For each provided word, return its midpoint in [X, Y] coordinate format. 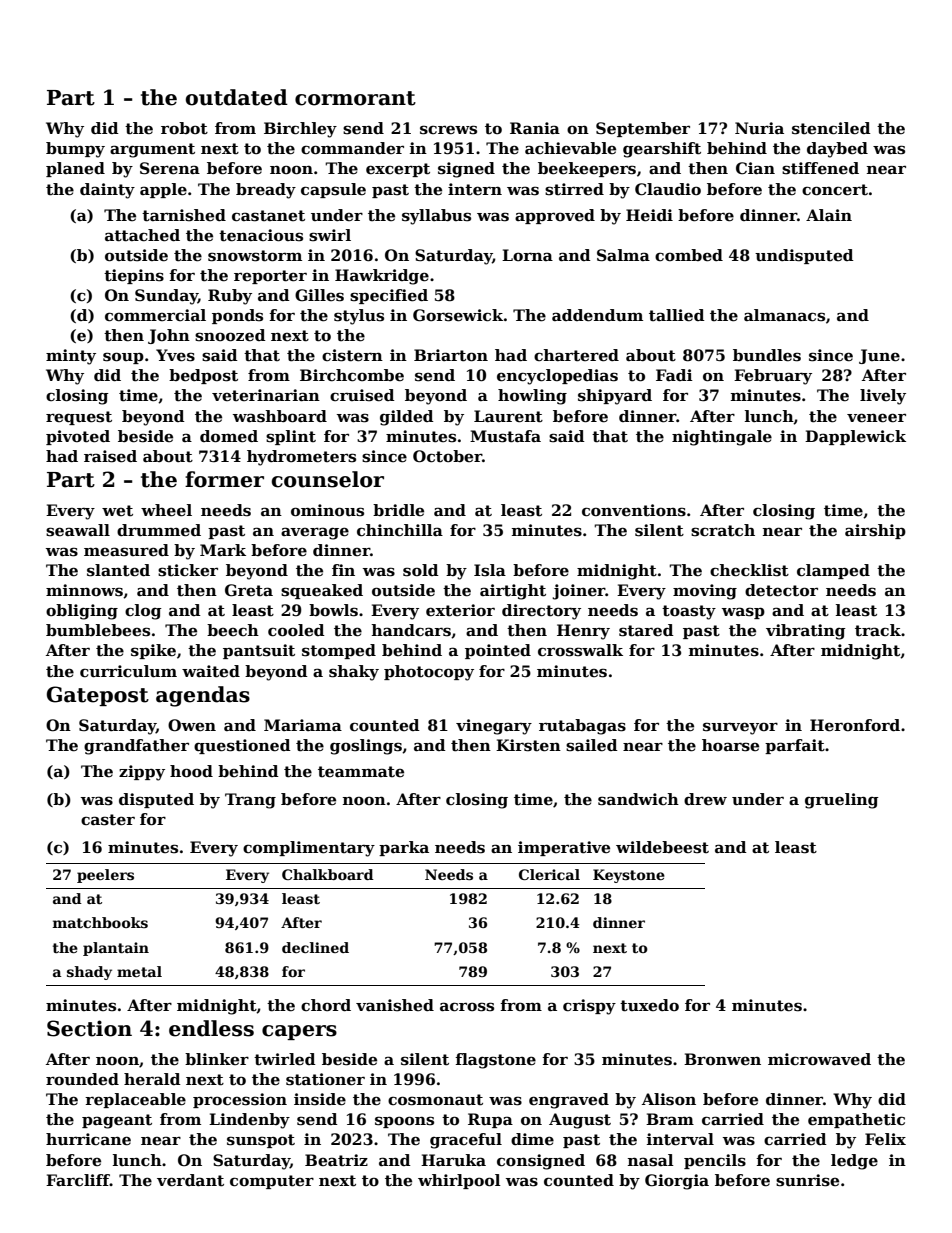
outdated [237, 97]
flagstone [495, 1061]
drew [705, 799]
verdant [190, 1180]
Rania [535, 128]
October [447, 456]
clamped [833, 571]
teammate [361, 772]
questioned [242, 746]
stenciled [831, 128]
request [79, 418]
